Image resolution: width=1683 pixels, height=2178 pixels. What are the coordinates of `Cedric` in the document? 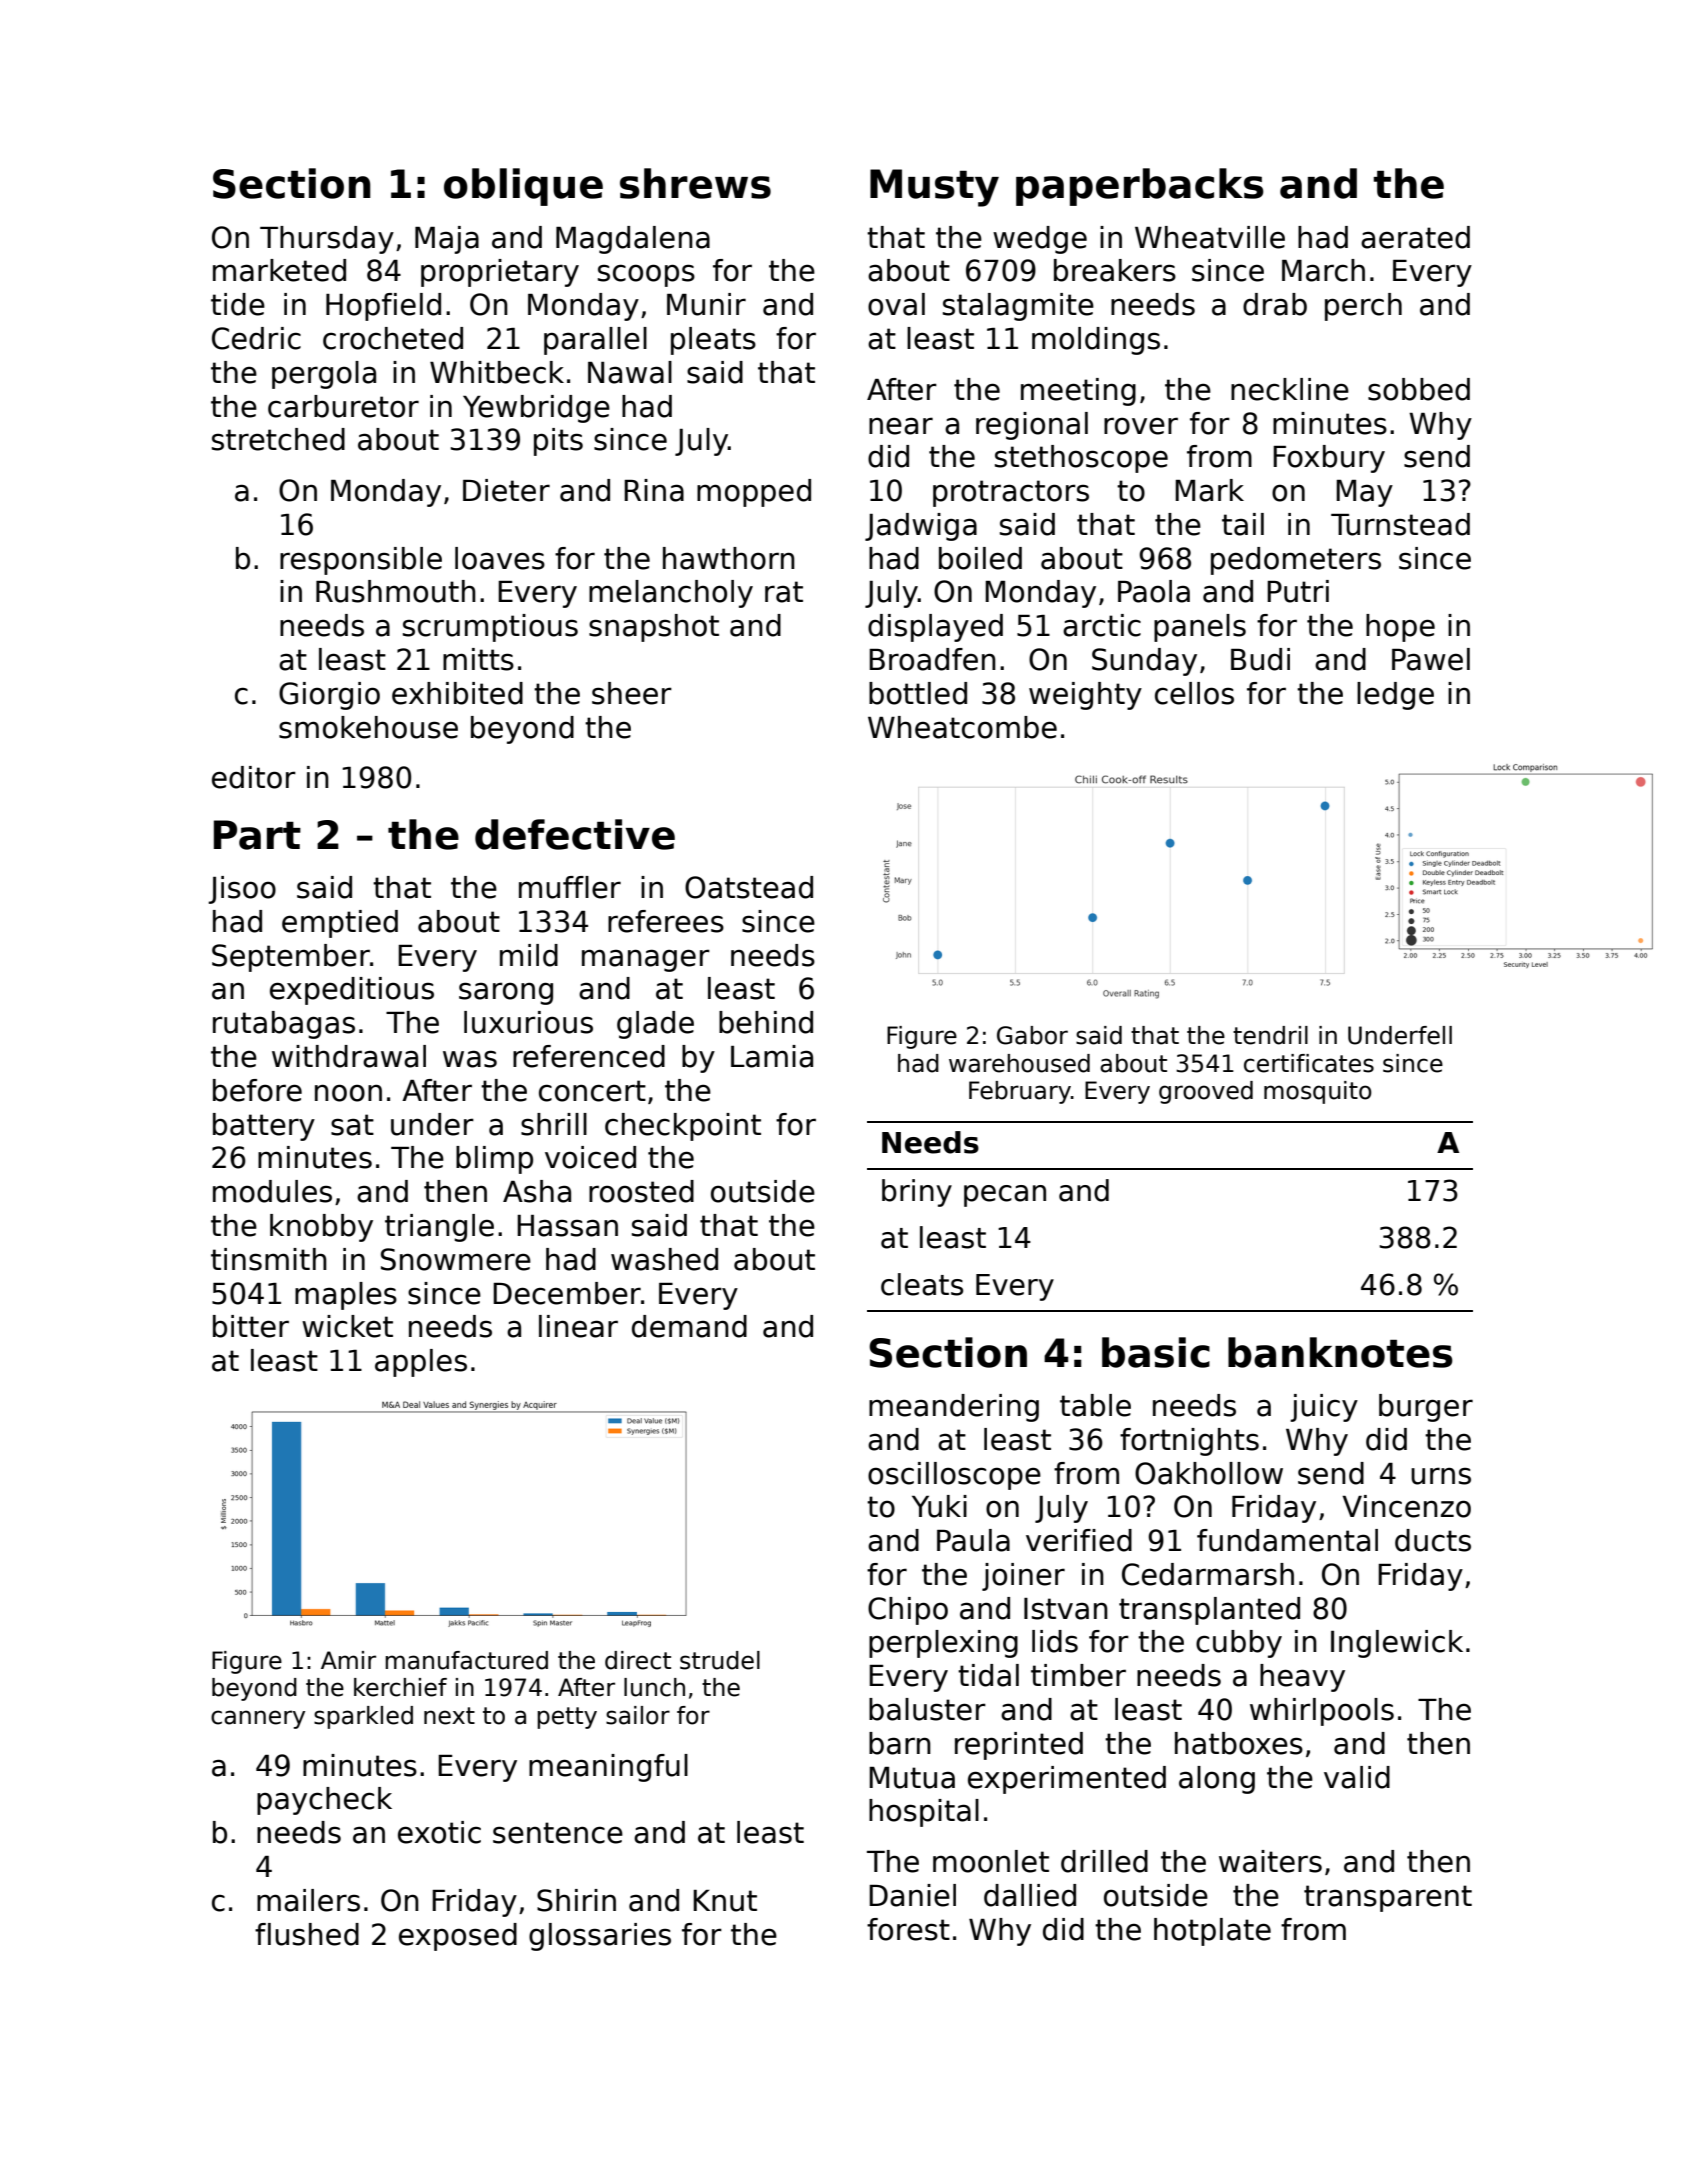 It's located at (256, 338).
